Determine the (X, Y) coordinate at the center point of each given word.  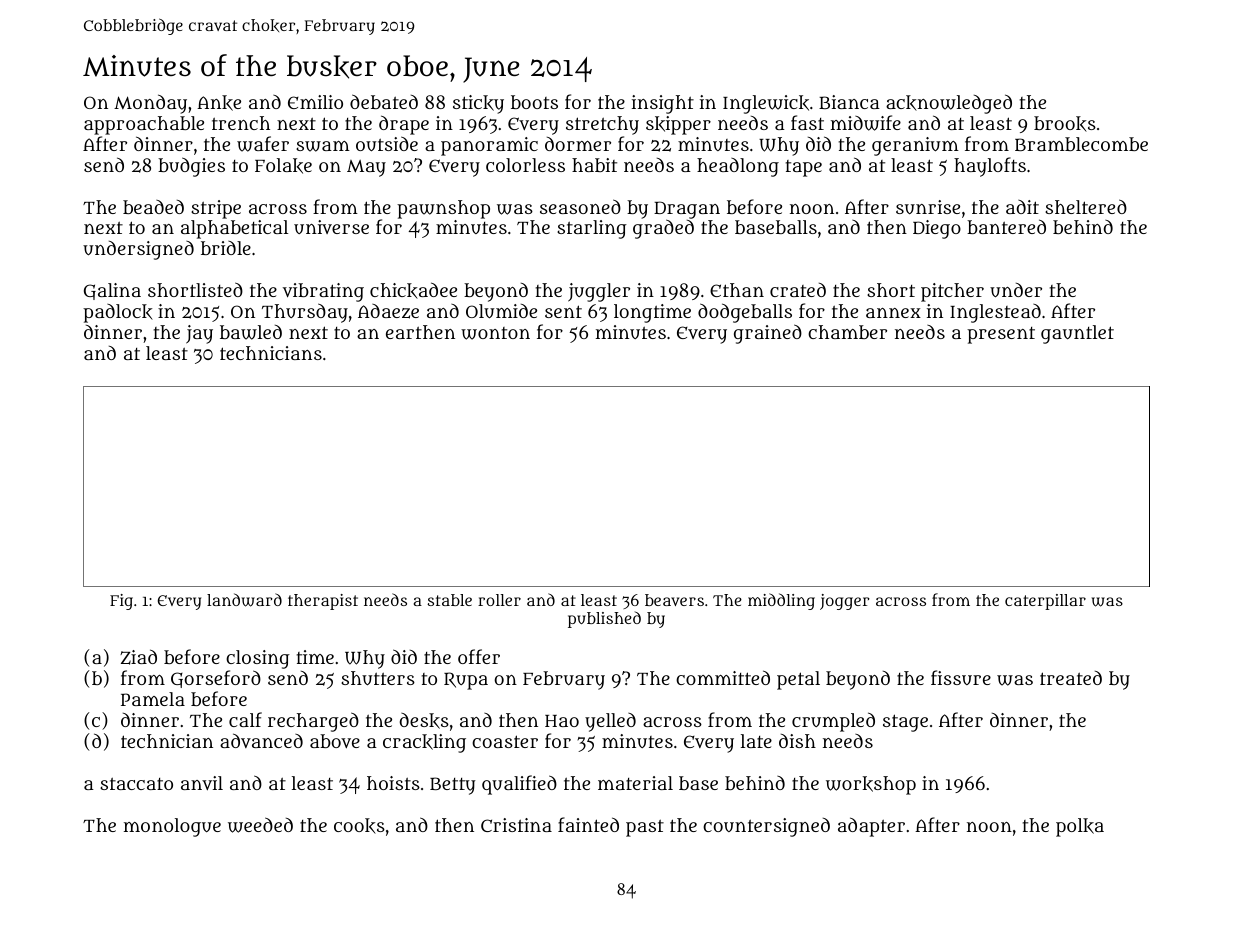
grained (768, 334)
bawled (251, 332)
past (645, 828)
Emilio (315, 102)
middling (781, 601)
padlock (118, 313)
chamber (847, 332)
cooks (359, 826)
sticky (478, 104)
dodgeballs (745, 313)
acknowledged (949, 104)
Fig (121, 602)
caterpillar (1045, 602)
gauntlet (1077, 334)
